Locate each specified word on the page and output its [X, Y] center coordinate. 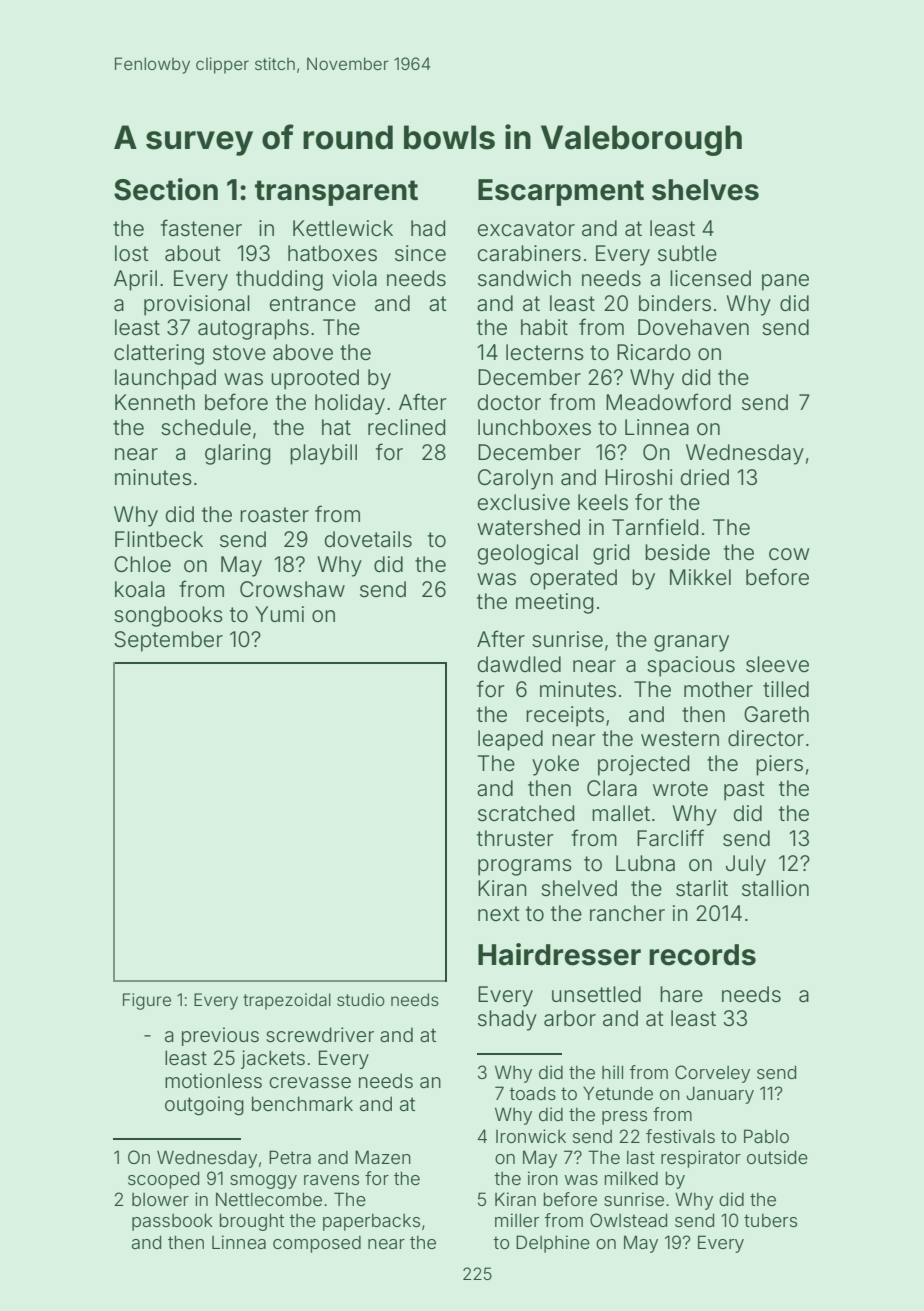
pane [785, 282]
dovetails [368, 539]
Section [166, 189]
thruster [515, 838]
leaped [510, 740]
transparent [336, 193]
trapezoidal [287, 1001]
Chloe [142, 564]
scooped [163, 1180]
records [702, 955]
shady [507, 1020]
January [720, 1095]
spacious [691, 666]
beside [677, 552]
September [168, 641]
